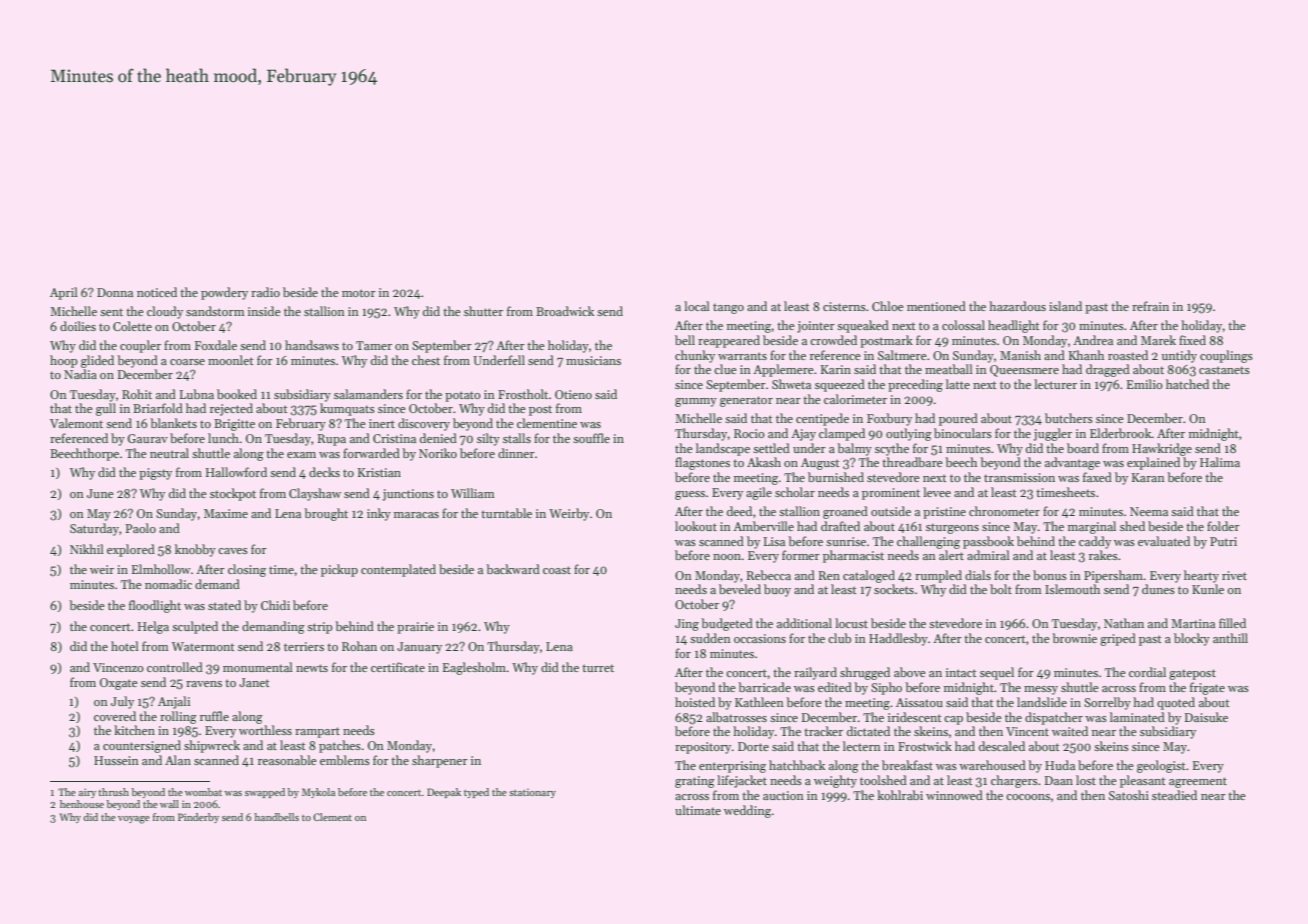 Image resolution: width=1308 pixels, height=924 pixels. Describe the element at coordinates (728, 308) in the screenshot. I see `tango` at that location.
